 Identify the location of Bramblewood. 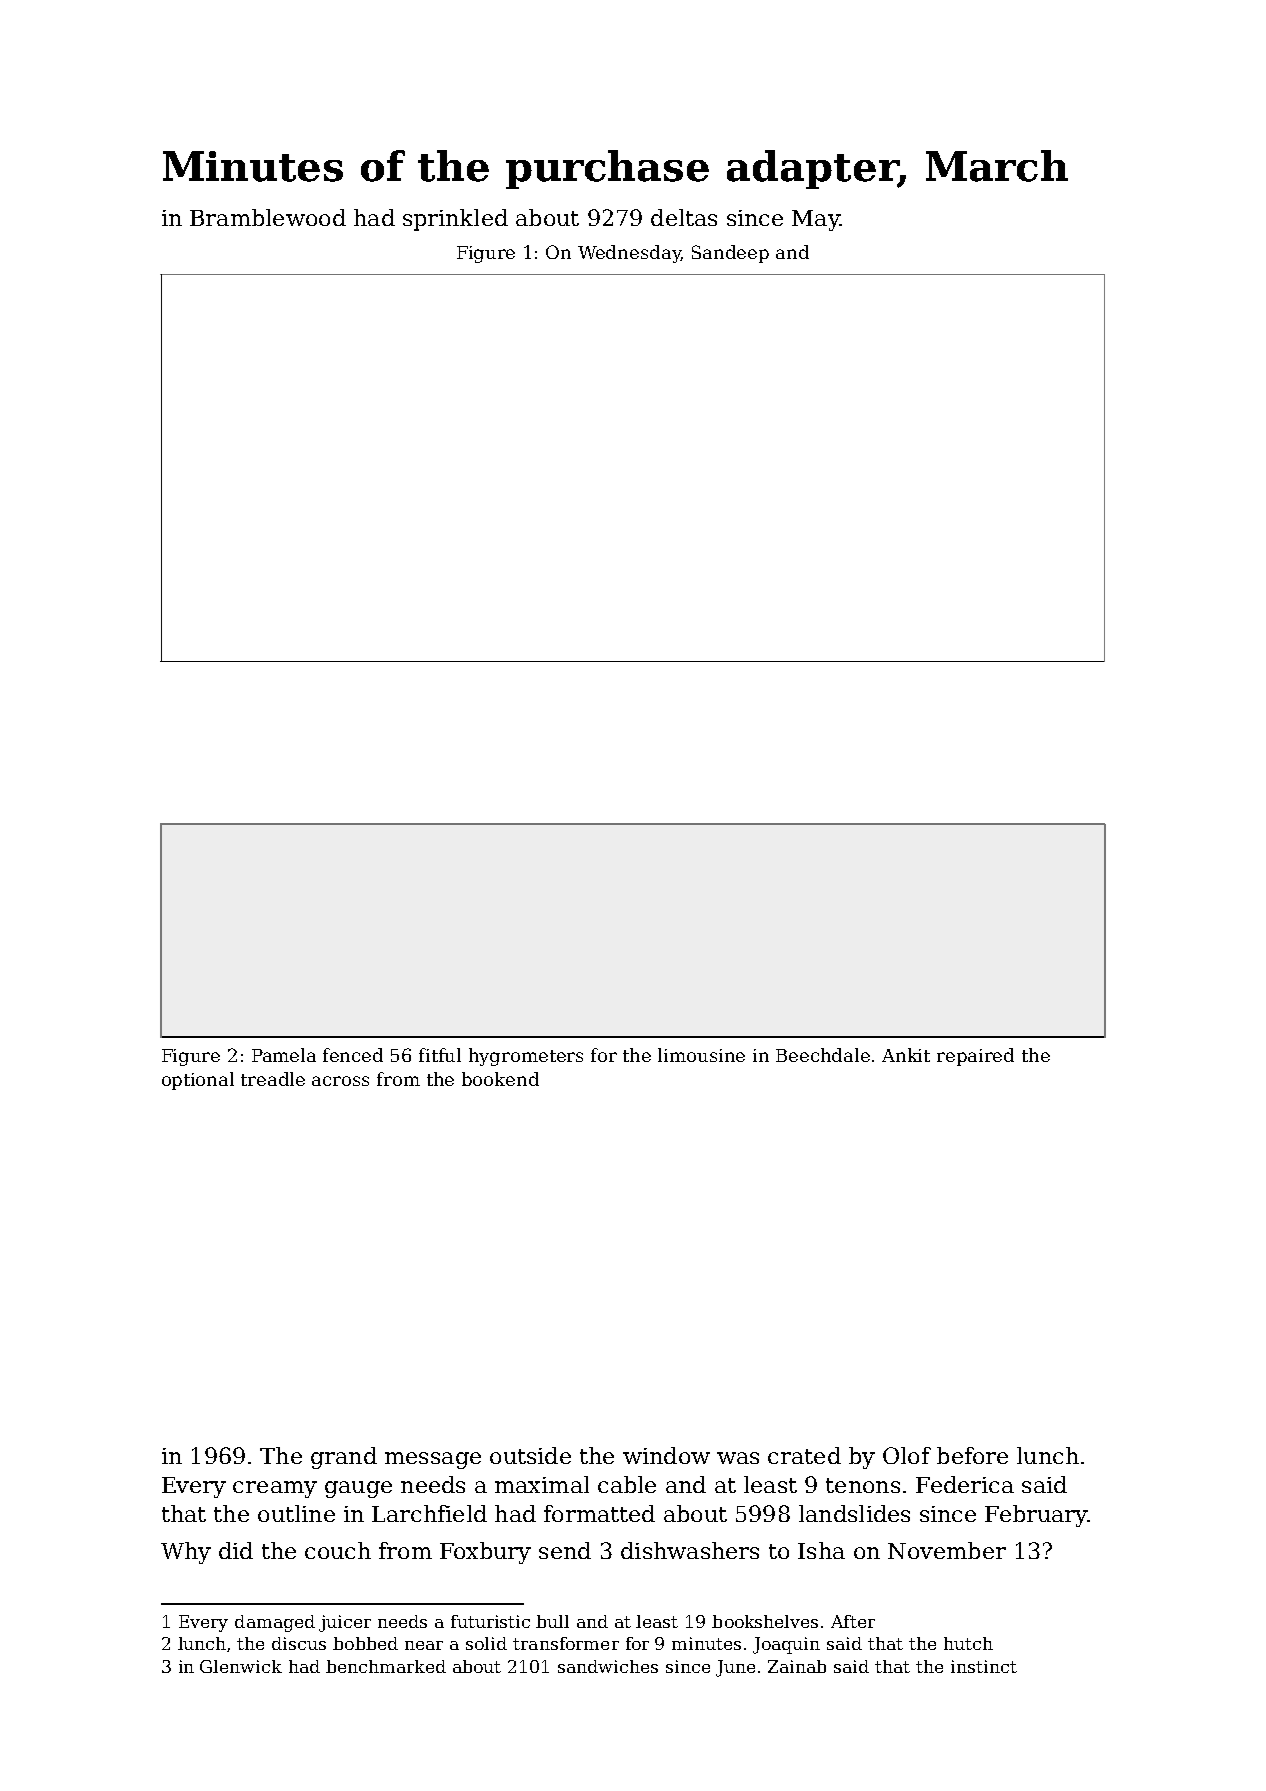
(268, 217).
